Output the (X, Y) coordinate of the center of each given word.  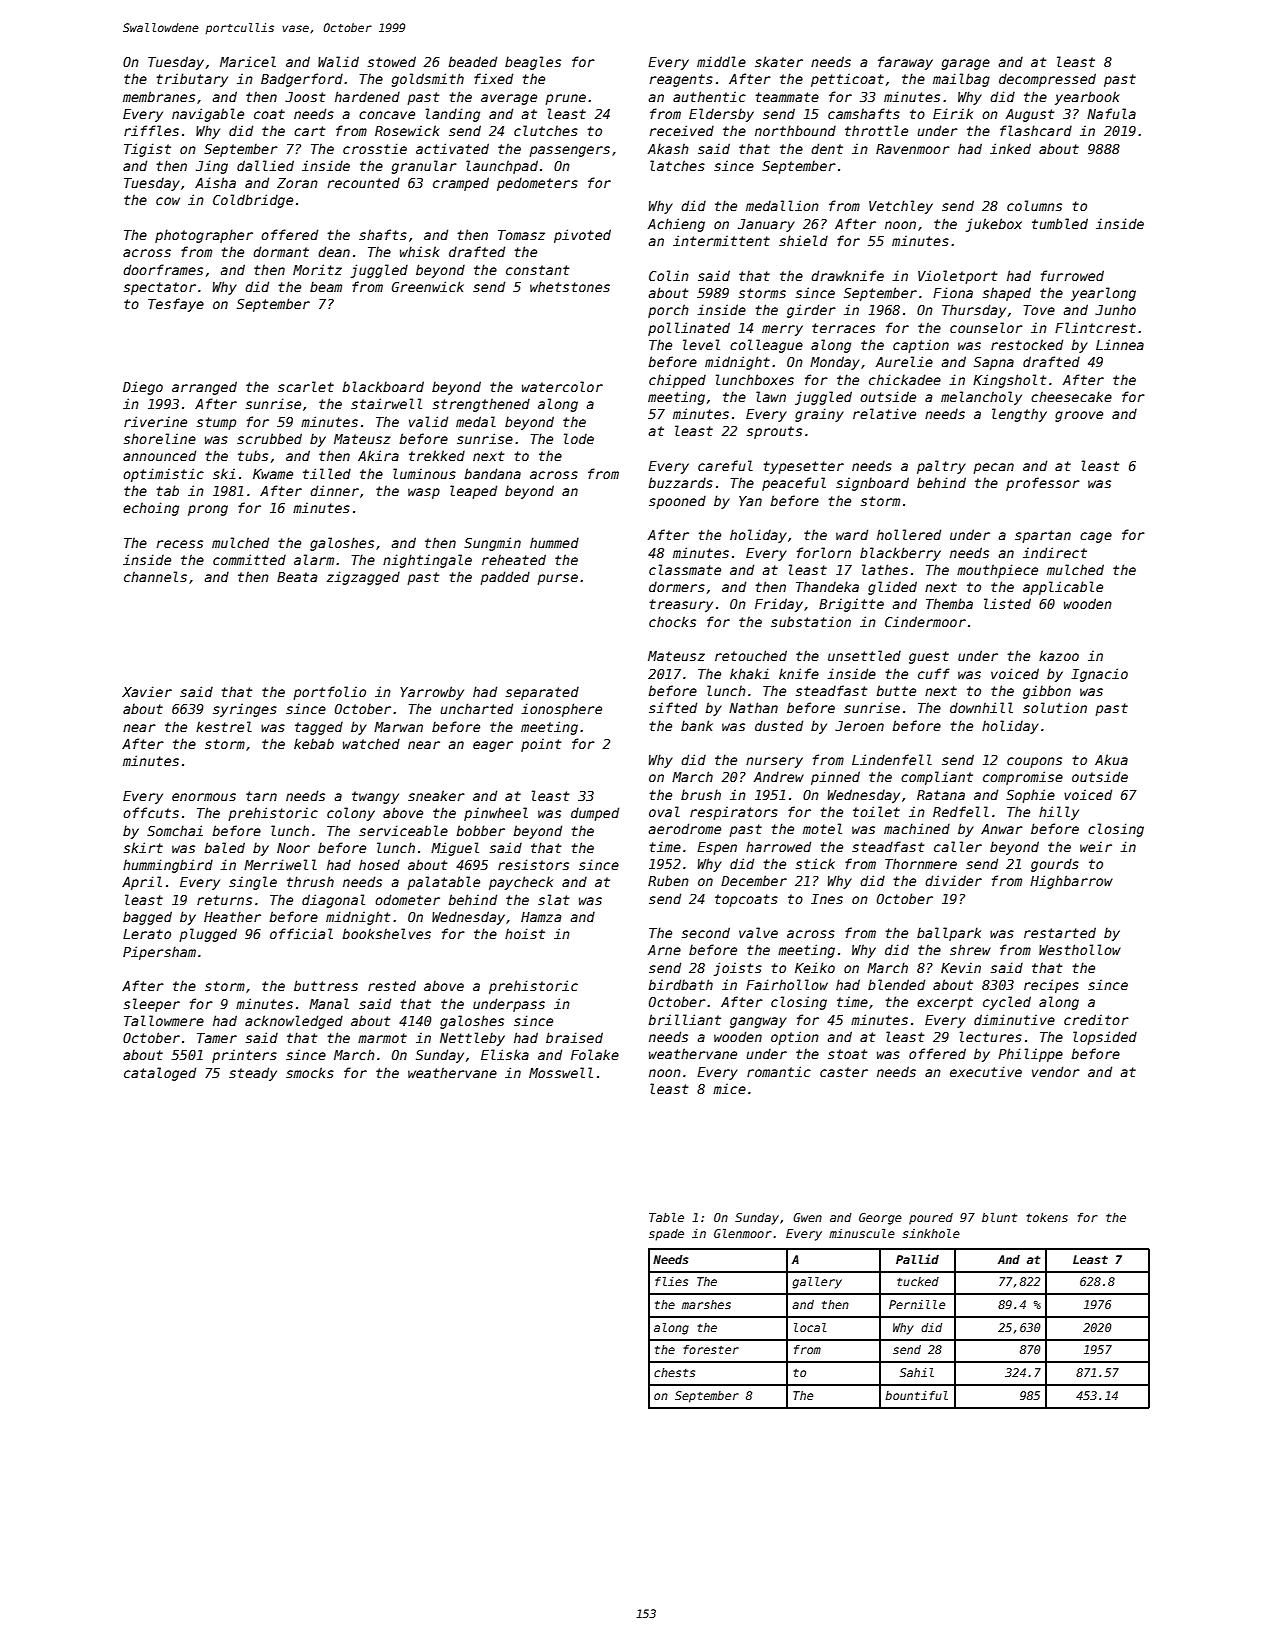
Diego (143, 388)
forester (711, 1349)
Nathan (753, 707)
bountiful (916, 1395)
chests (674, 1372)
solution (1055, 707)
